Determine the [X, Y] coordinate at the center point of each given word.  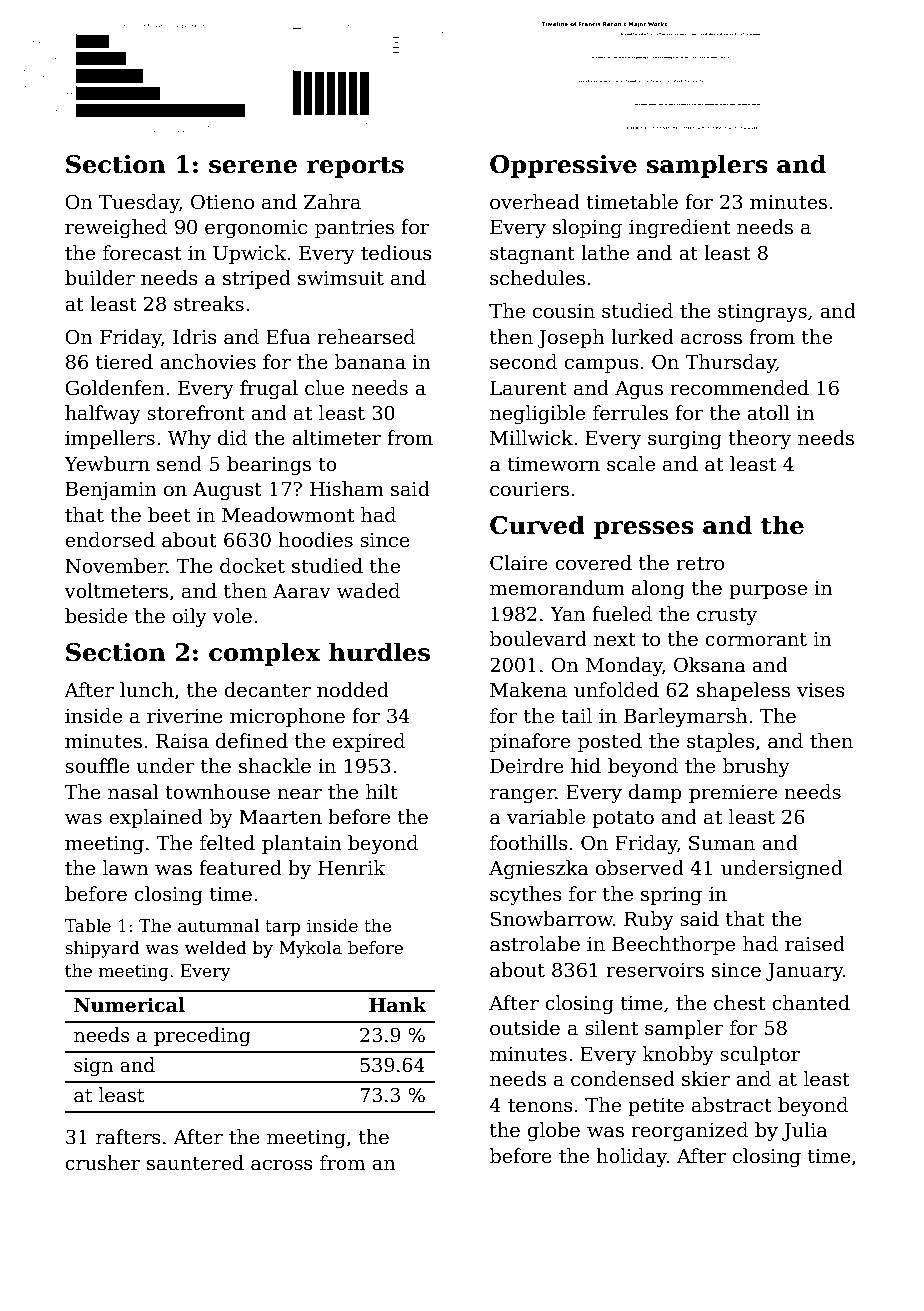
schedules [537, 278]
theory [759, 439]
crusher [102, 1163]
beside [96, 616]
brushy [756, 767]
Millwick [531, 438]
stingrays [762, 313]
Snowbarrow [552, 919]
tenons [540, 1106]
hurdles [379, 652]
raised [815, 944]
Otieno [222, 202]
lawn [126, 868]
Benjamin [111, 491]
